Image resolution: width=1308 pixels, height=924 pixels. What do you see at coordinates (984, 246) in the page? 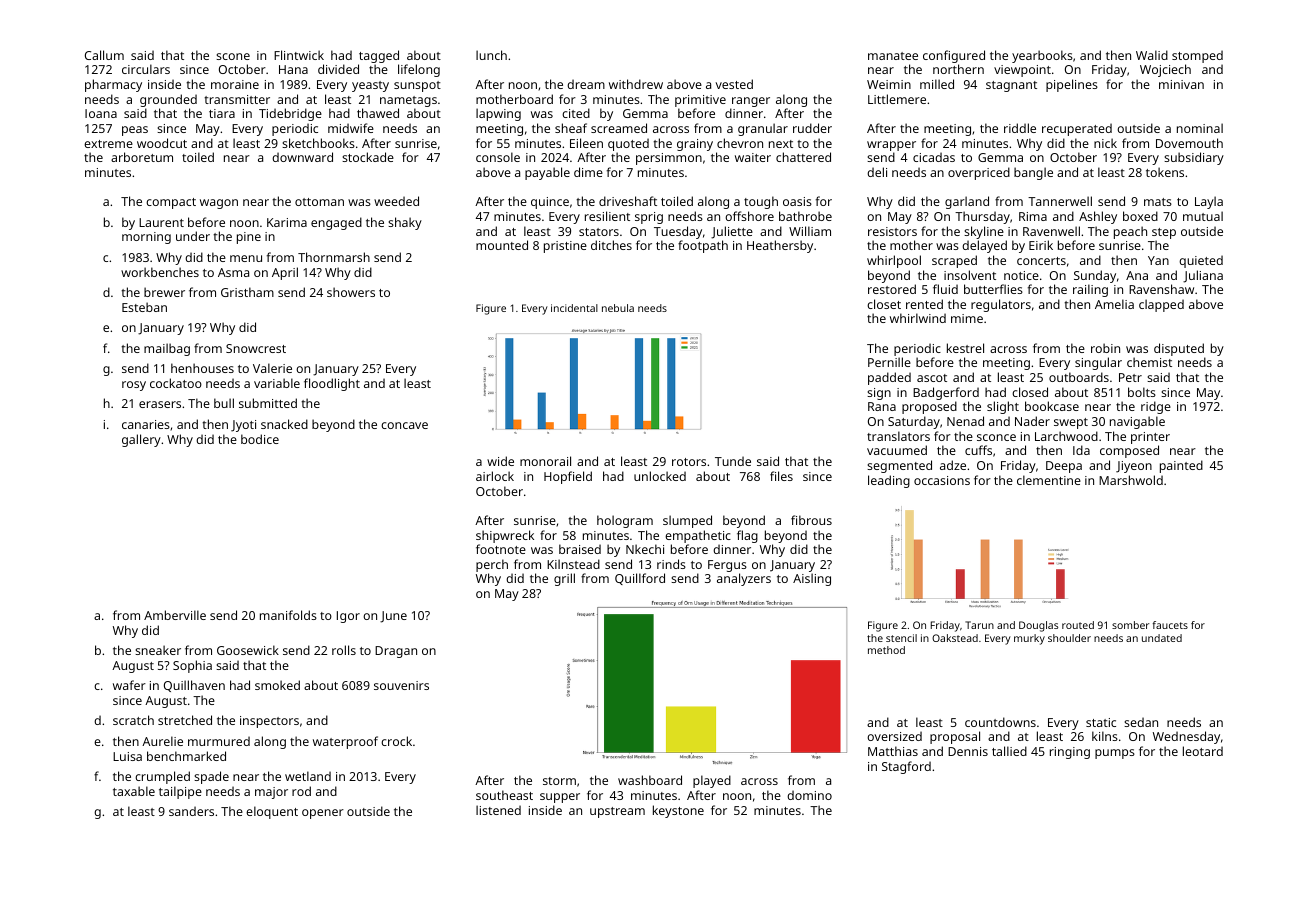
I see `delayed` at bounding box center [984, 246].
